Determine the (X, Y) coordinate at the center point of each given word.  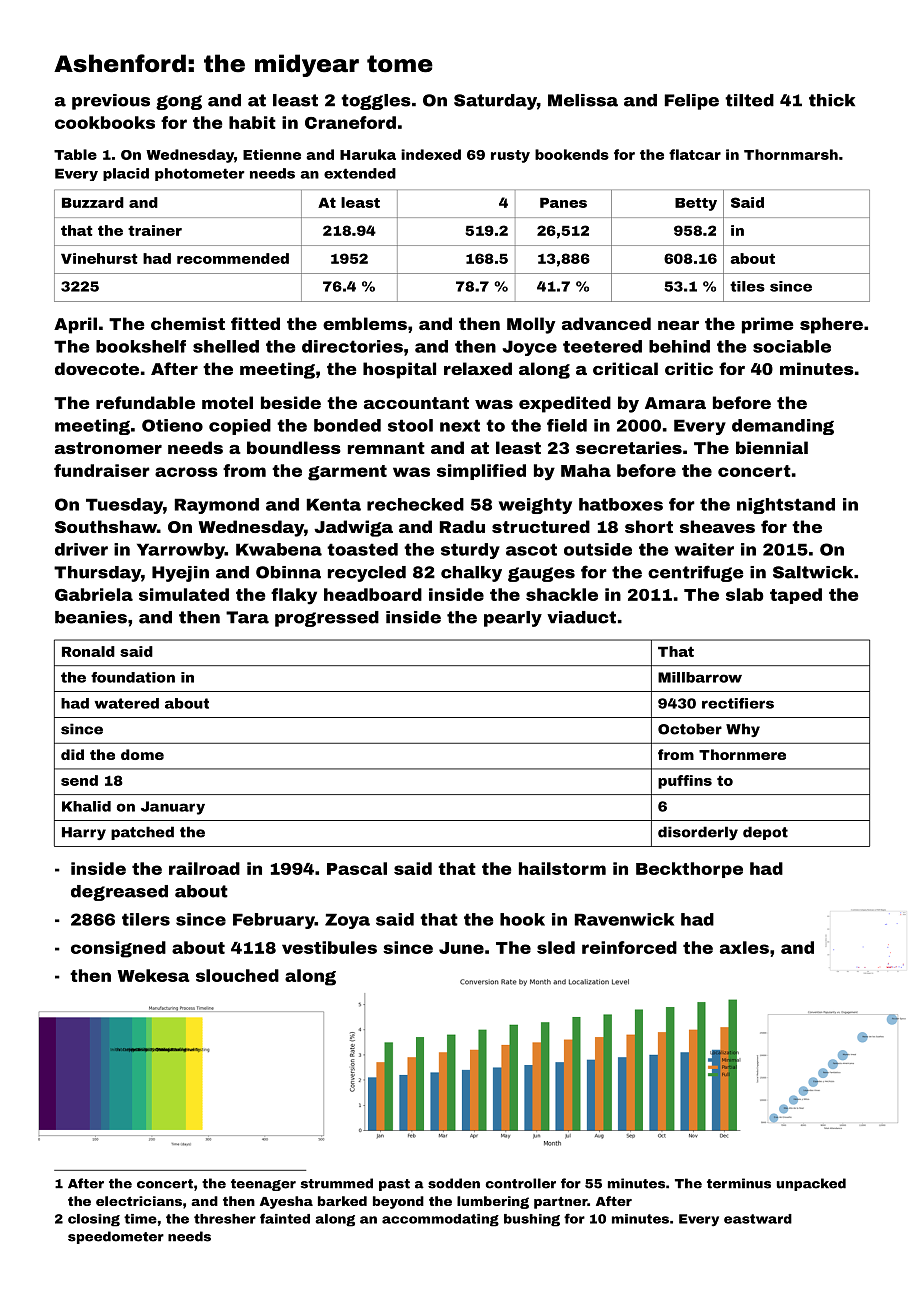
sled (556, 947)
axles (744, 947)
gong (179, 102)
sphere (831, 325)
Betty (696, 204)
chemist (188, 323)
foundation (133, 677)
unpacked (811, 1184)
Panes (563, 202)
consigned (118, 949)
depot (765, 833)
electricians (139, 1201)
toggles (376, 102)
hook (522, 919)
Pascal (357, 868)
